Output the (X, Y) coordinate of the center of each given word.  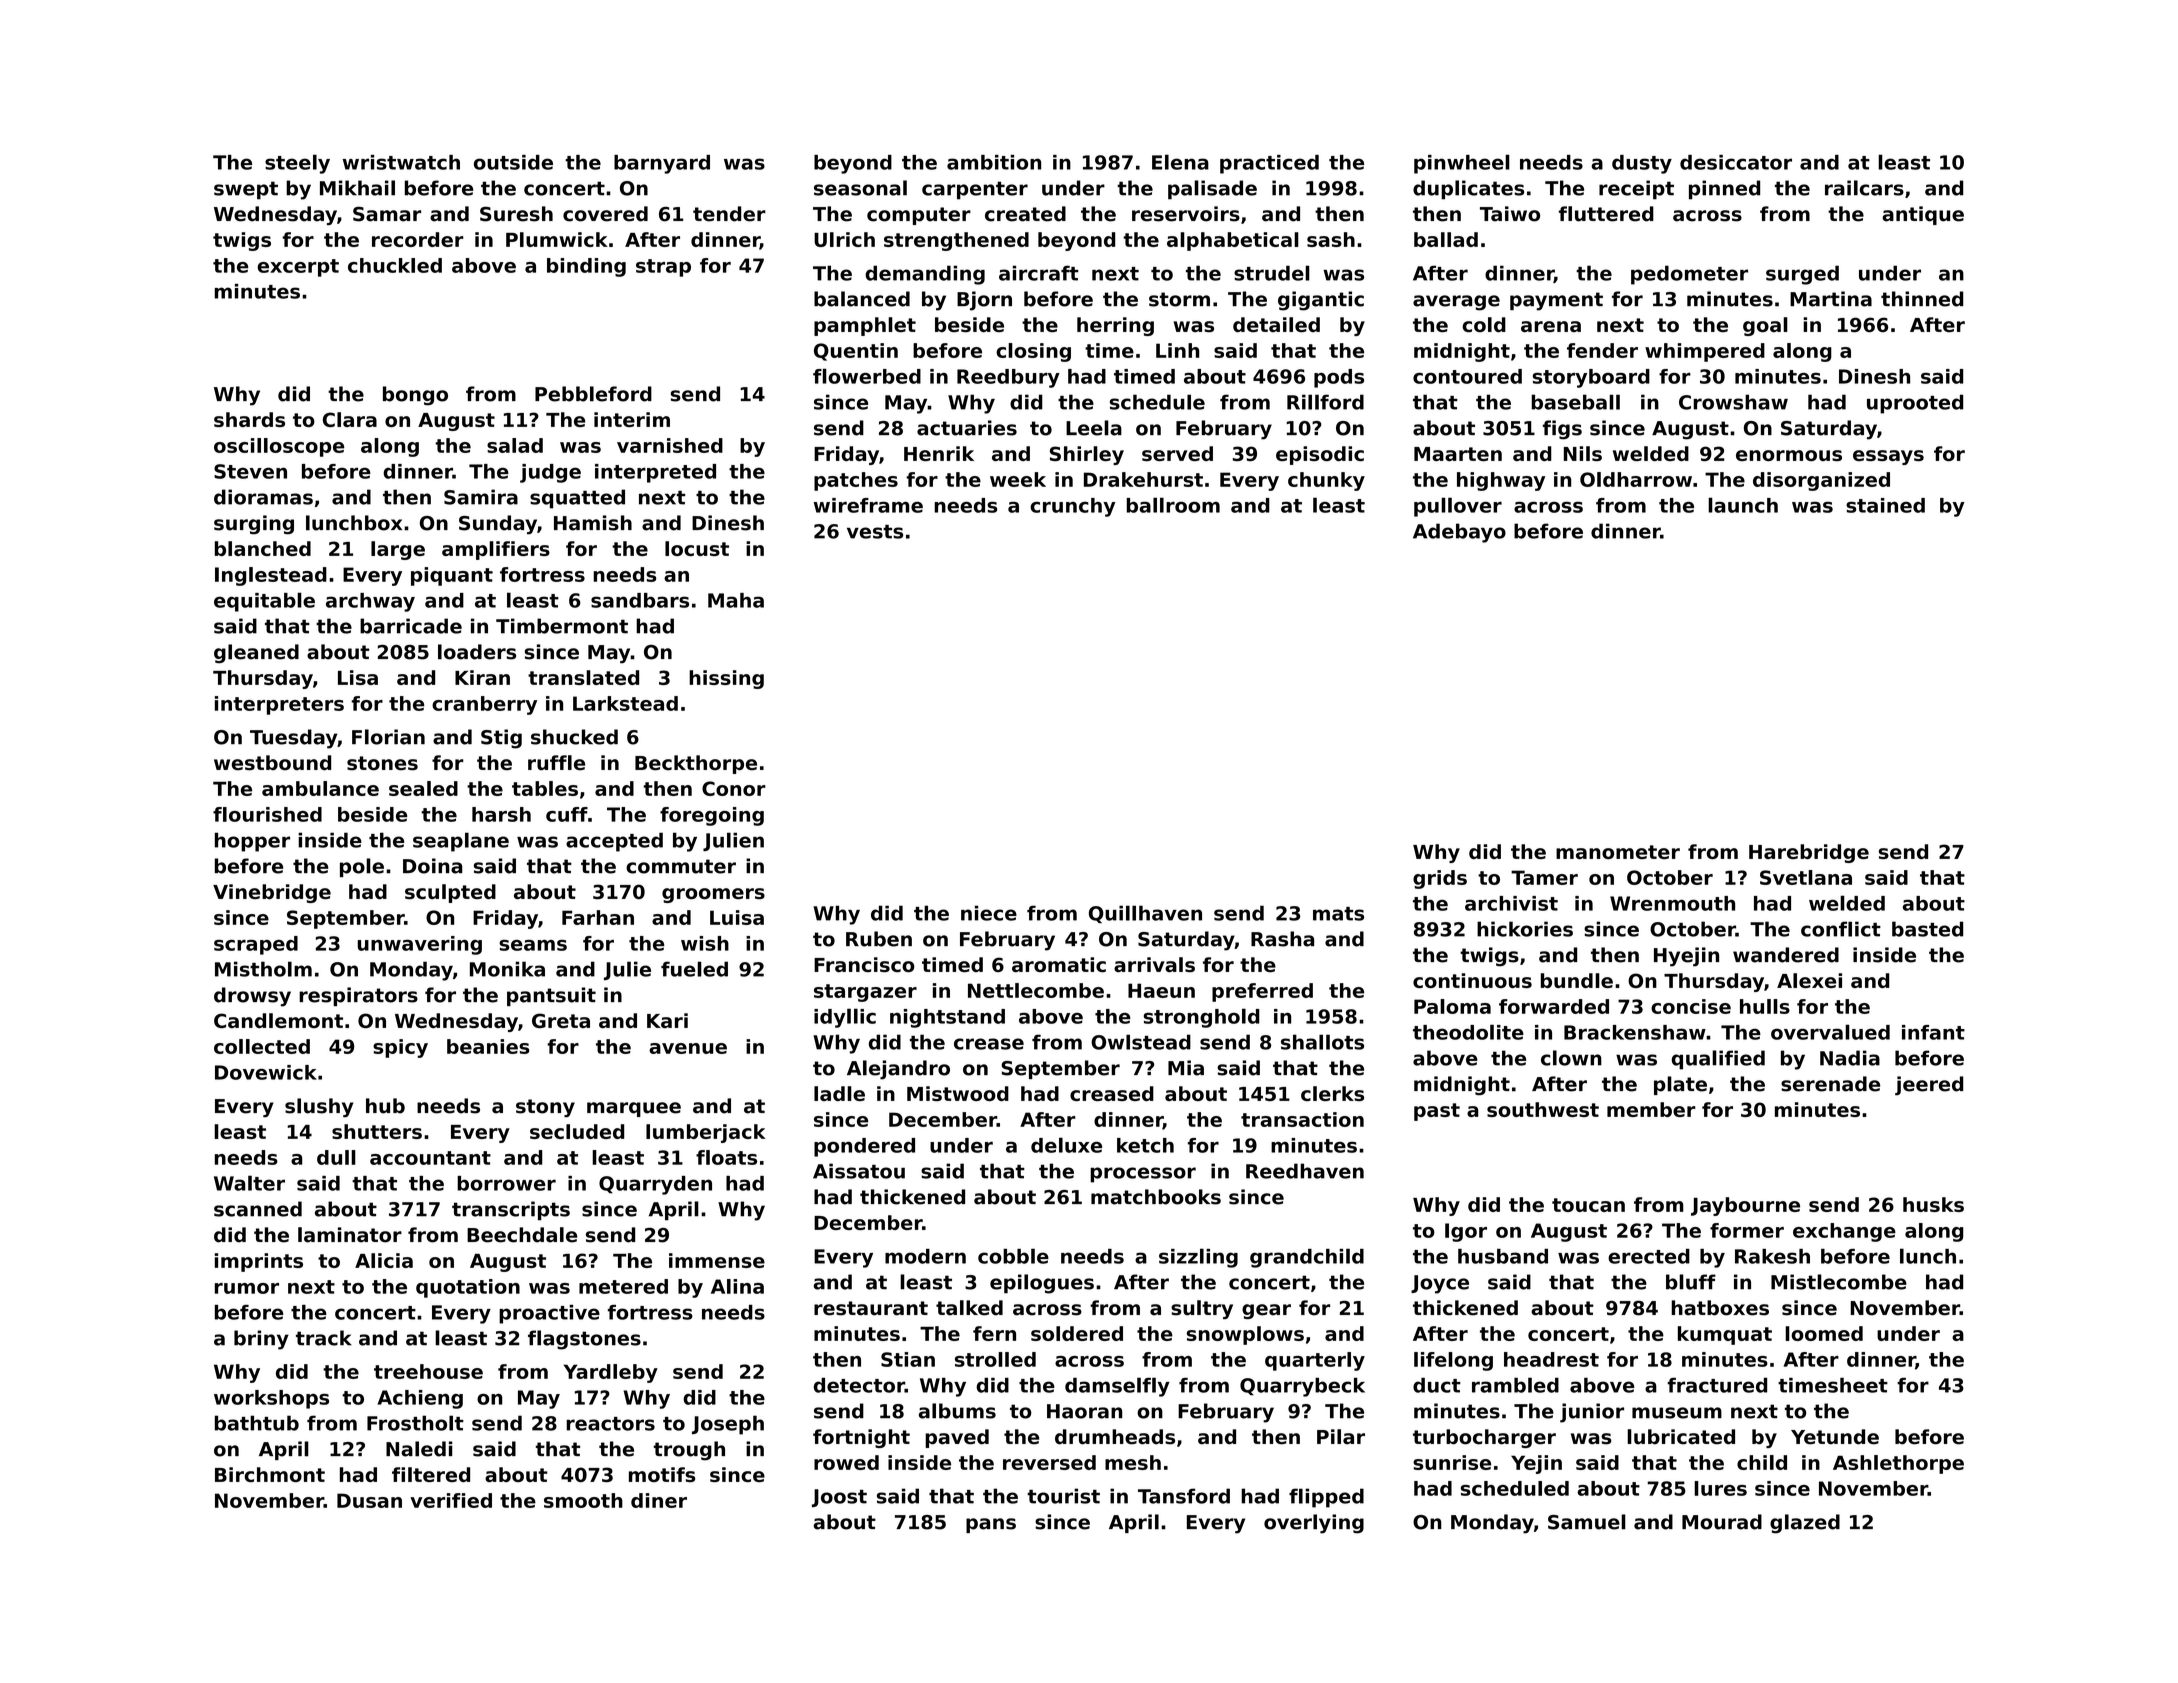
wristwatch (401, 162)
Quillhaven (1145, 914)
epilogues (1042, 1284)
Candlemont (278, 1020)
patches (856, 481)
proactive (549, 1314)
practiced (1269, 164)
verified (451, 1500)
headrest (1551, 1359)
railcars (1864, 188)
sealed (423, 788)
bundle (1577, 980)
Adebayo (1459, 533)
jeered (1929, 1086)
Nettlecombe (1036, 990)
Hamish (593, 523)
